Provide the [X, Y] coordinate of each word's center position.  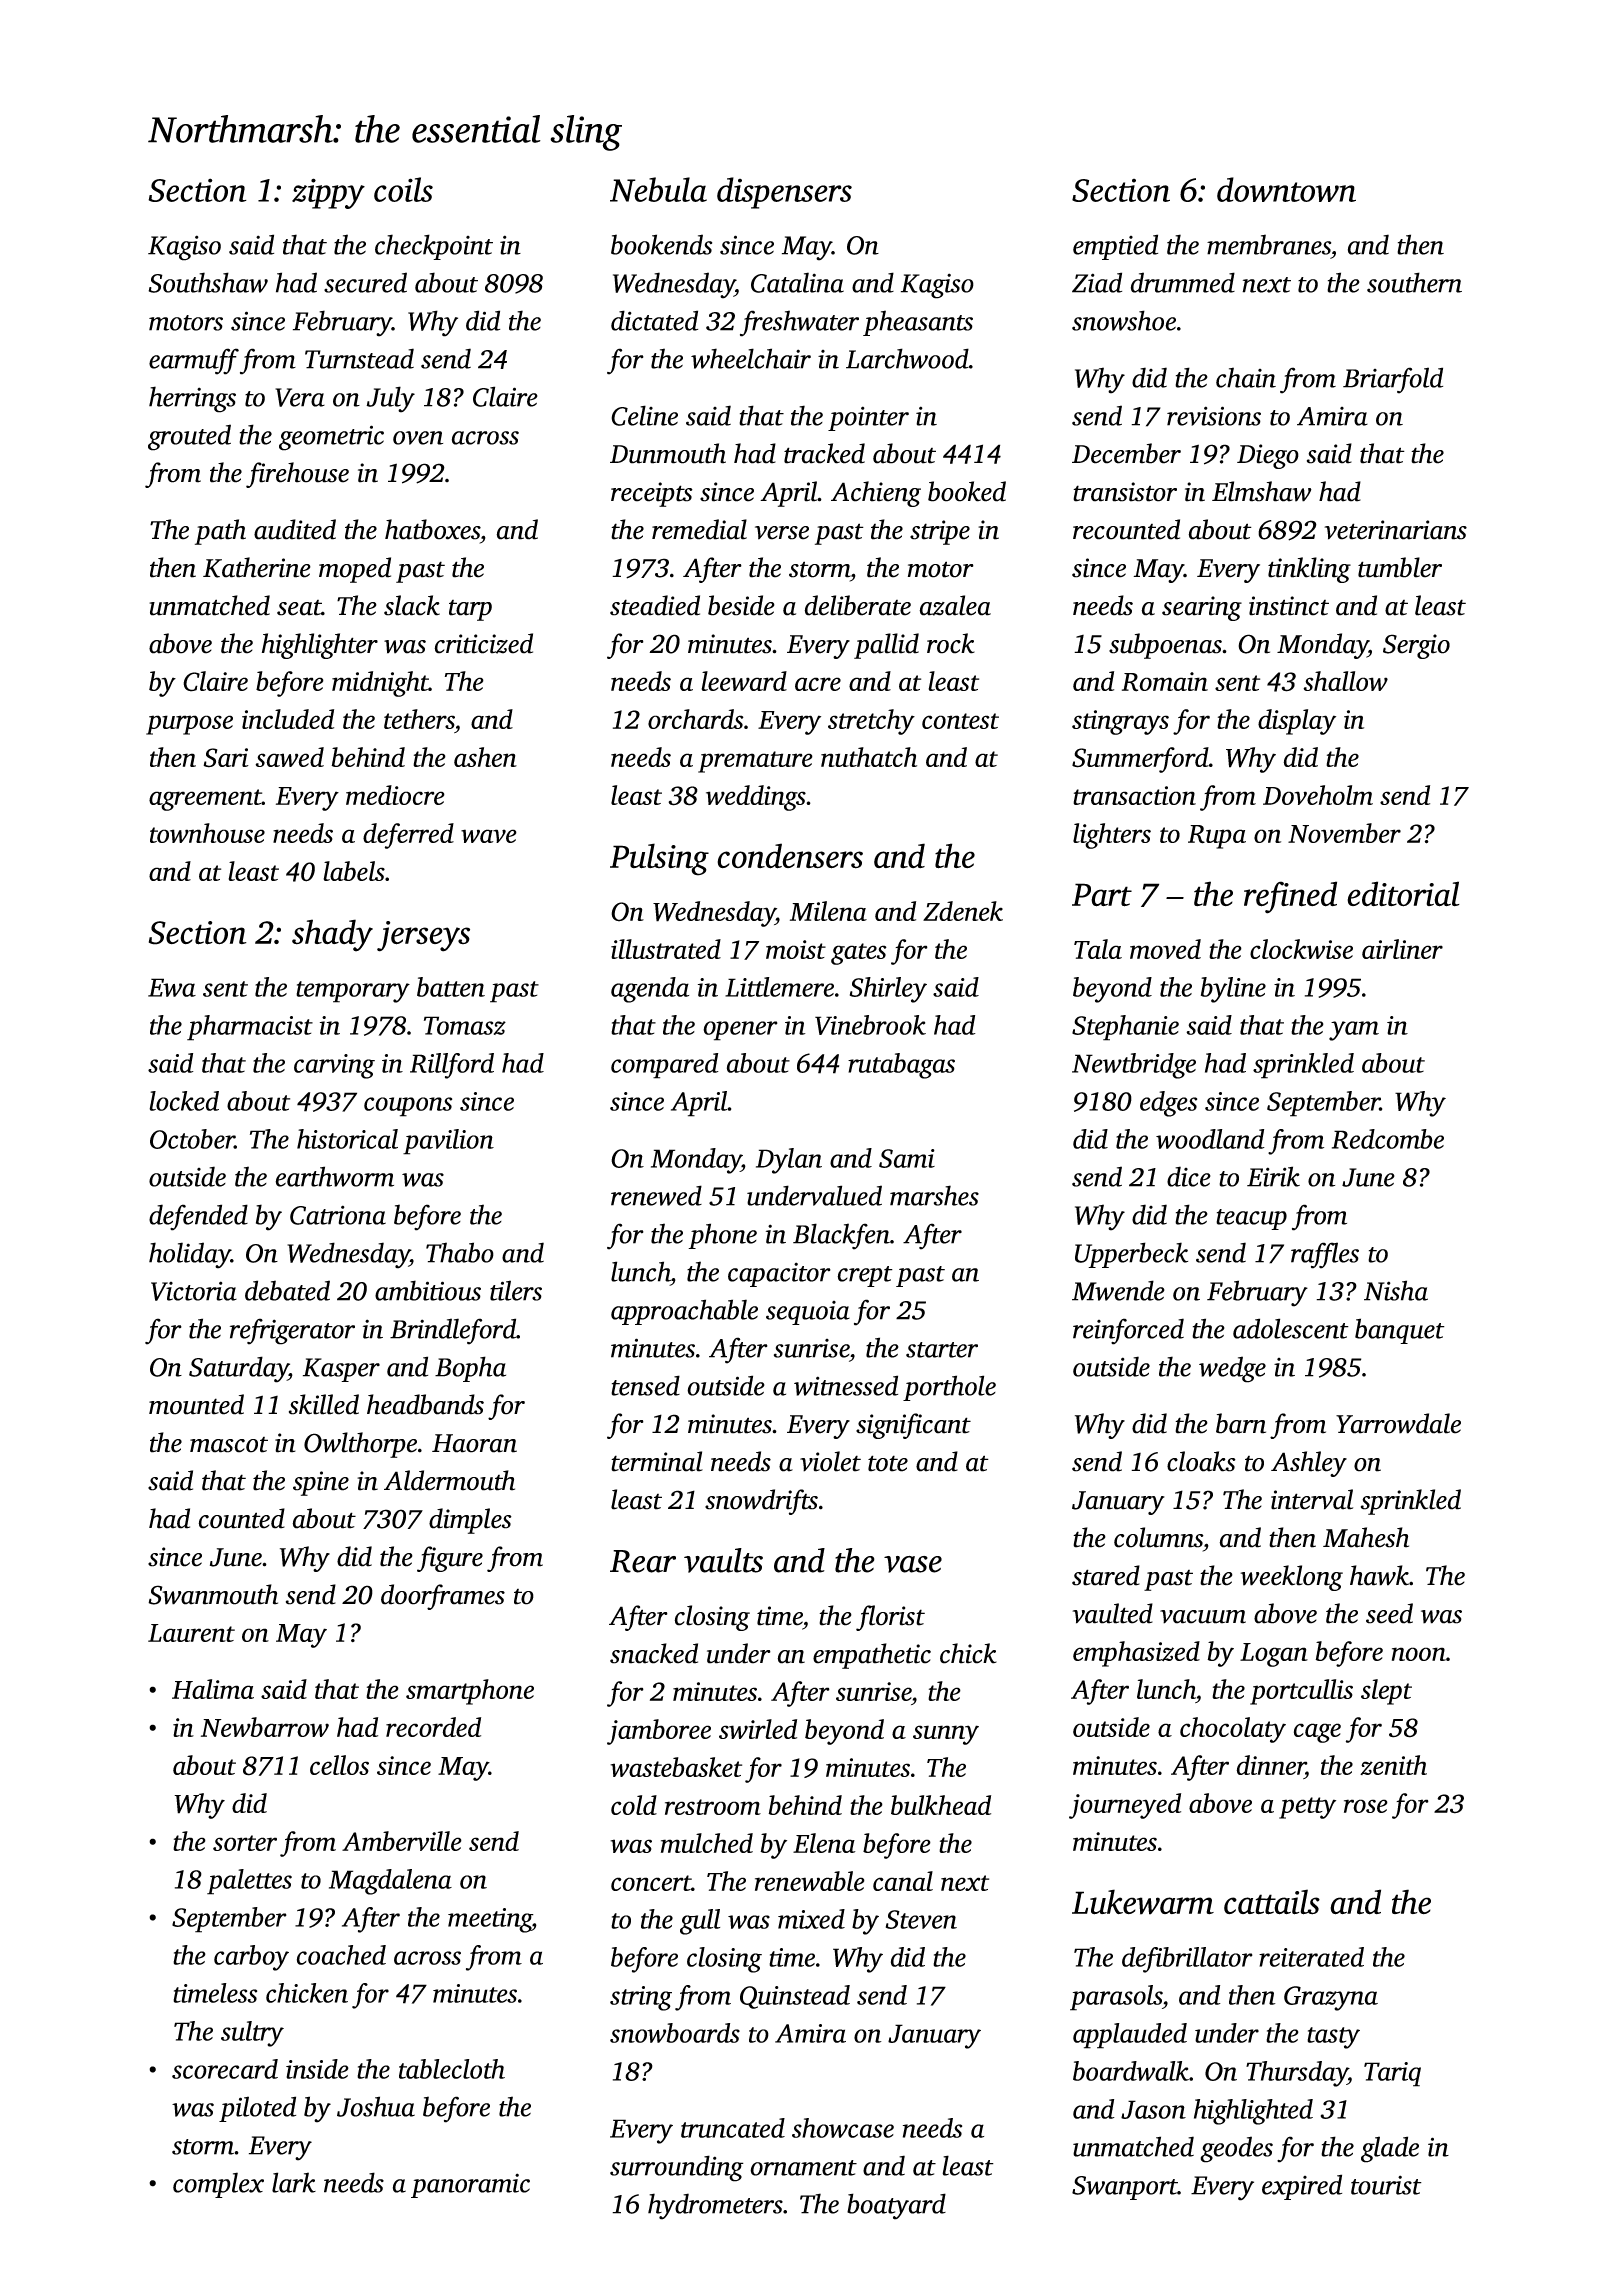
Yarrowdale [1398, 1423]
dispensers [784, 193]
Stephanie [1125, 1028]
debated [287, 1290]
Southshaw [208, 282]
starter [942, 1350]
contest [960, 721]
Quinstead [795, 1997]
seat [299, 608]
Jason [1153, 2109]
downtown [1286, 189]
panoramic [470, 2185]
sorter [245, 1843]
